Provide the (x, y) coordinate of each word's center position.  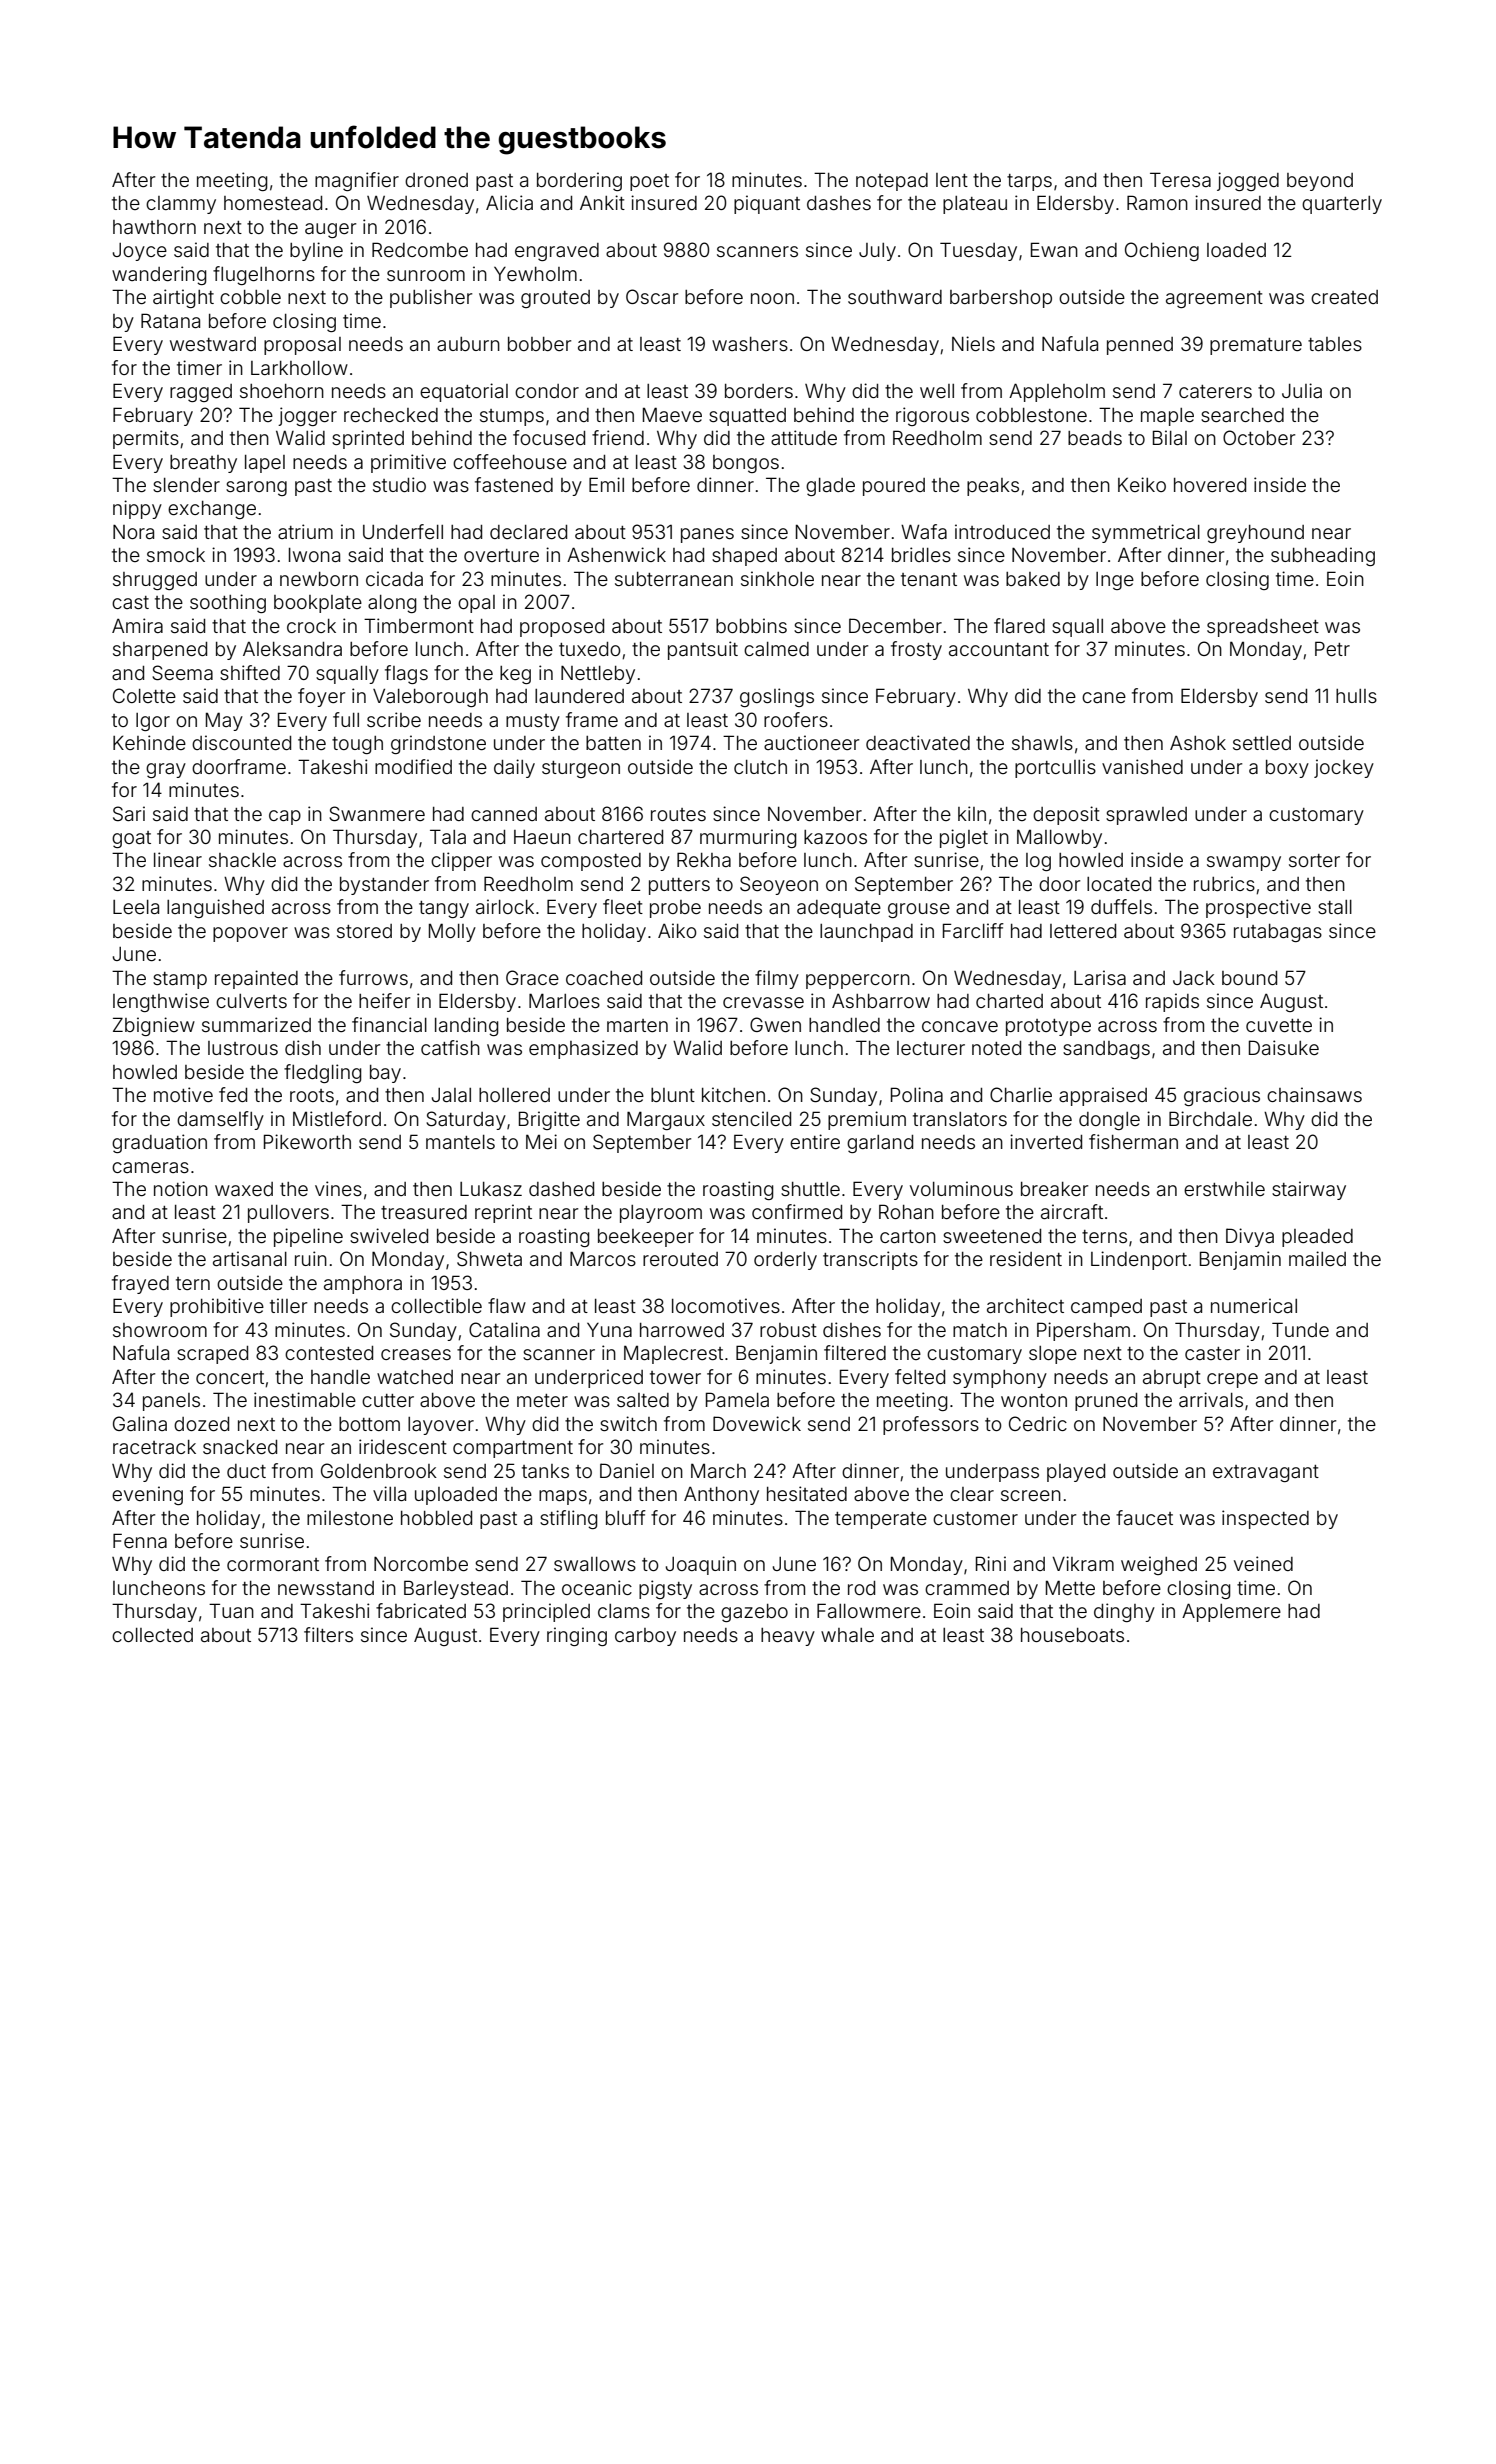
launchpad (866, 933)
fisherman (1133, 1141)
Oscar (652, 296)
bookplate (318, 604)
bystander (384, 886)
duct (246, 1471)
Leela (136, 907)
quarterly (1342, 205)
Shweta (489, 1258)
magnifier (357, 181)
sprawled (1146, 816)
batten (613, 743)
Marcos (603, 1258)
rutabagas (1278, 933)
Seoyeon (779, 885)
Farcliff (973, 930)
